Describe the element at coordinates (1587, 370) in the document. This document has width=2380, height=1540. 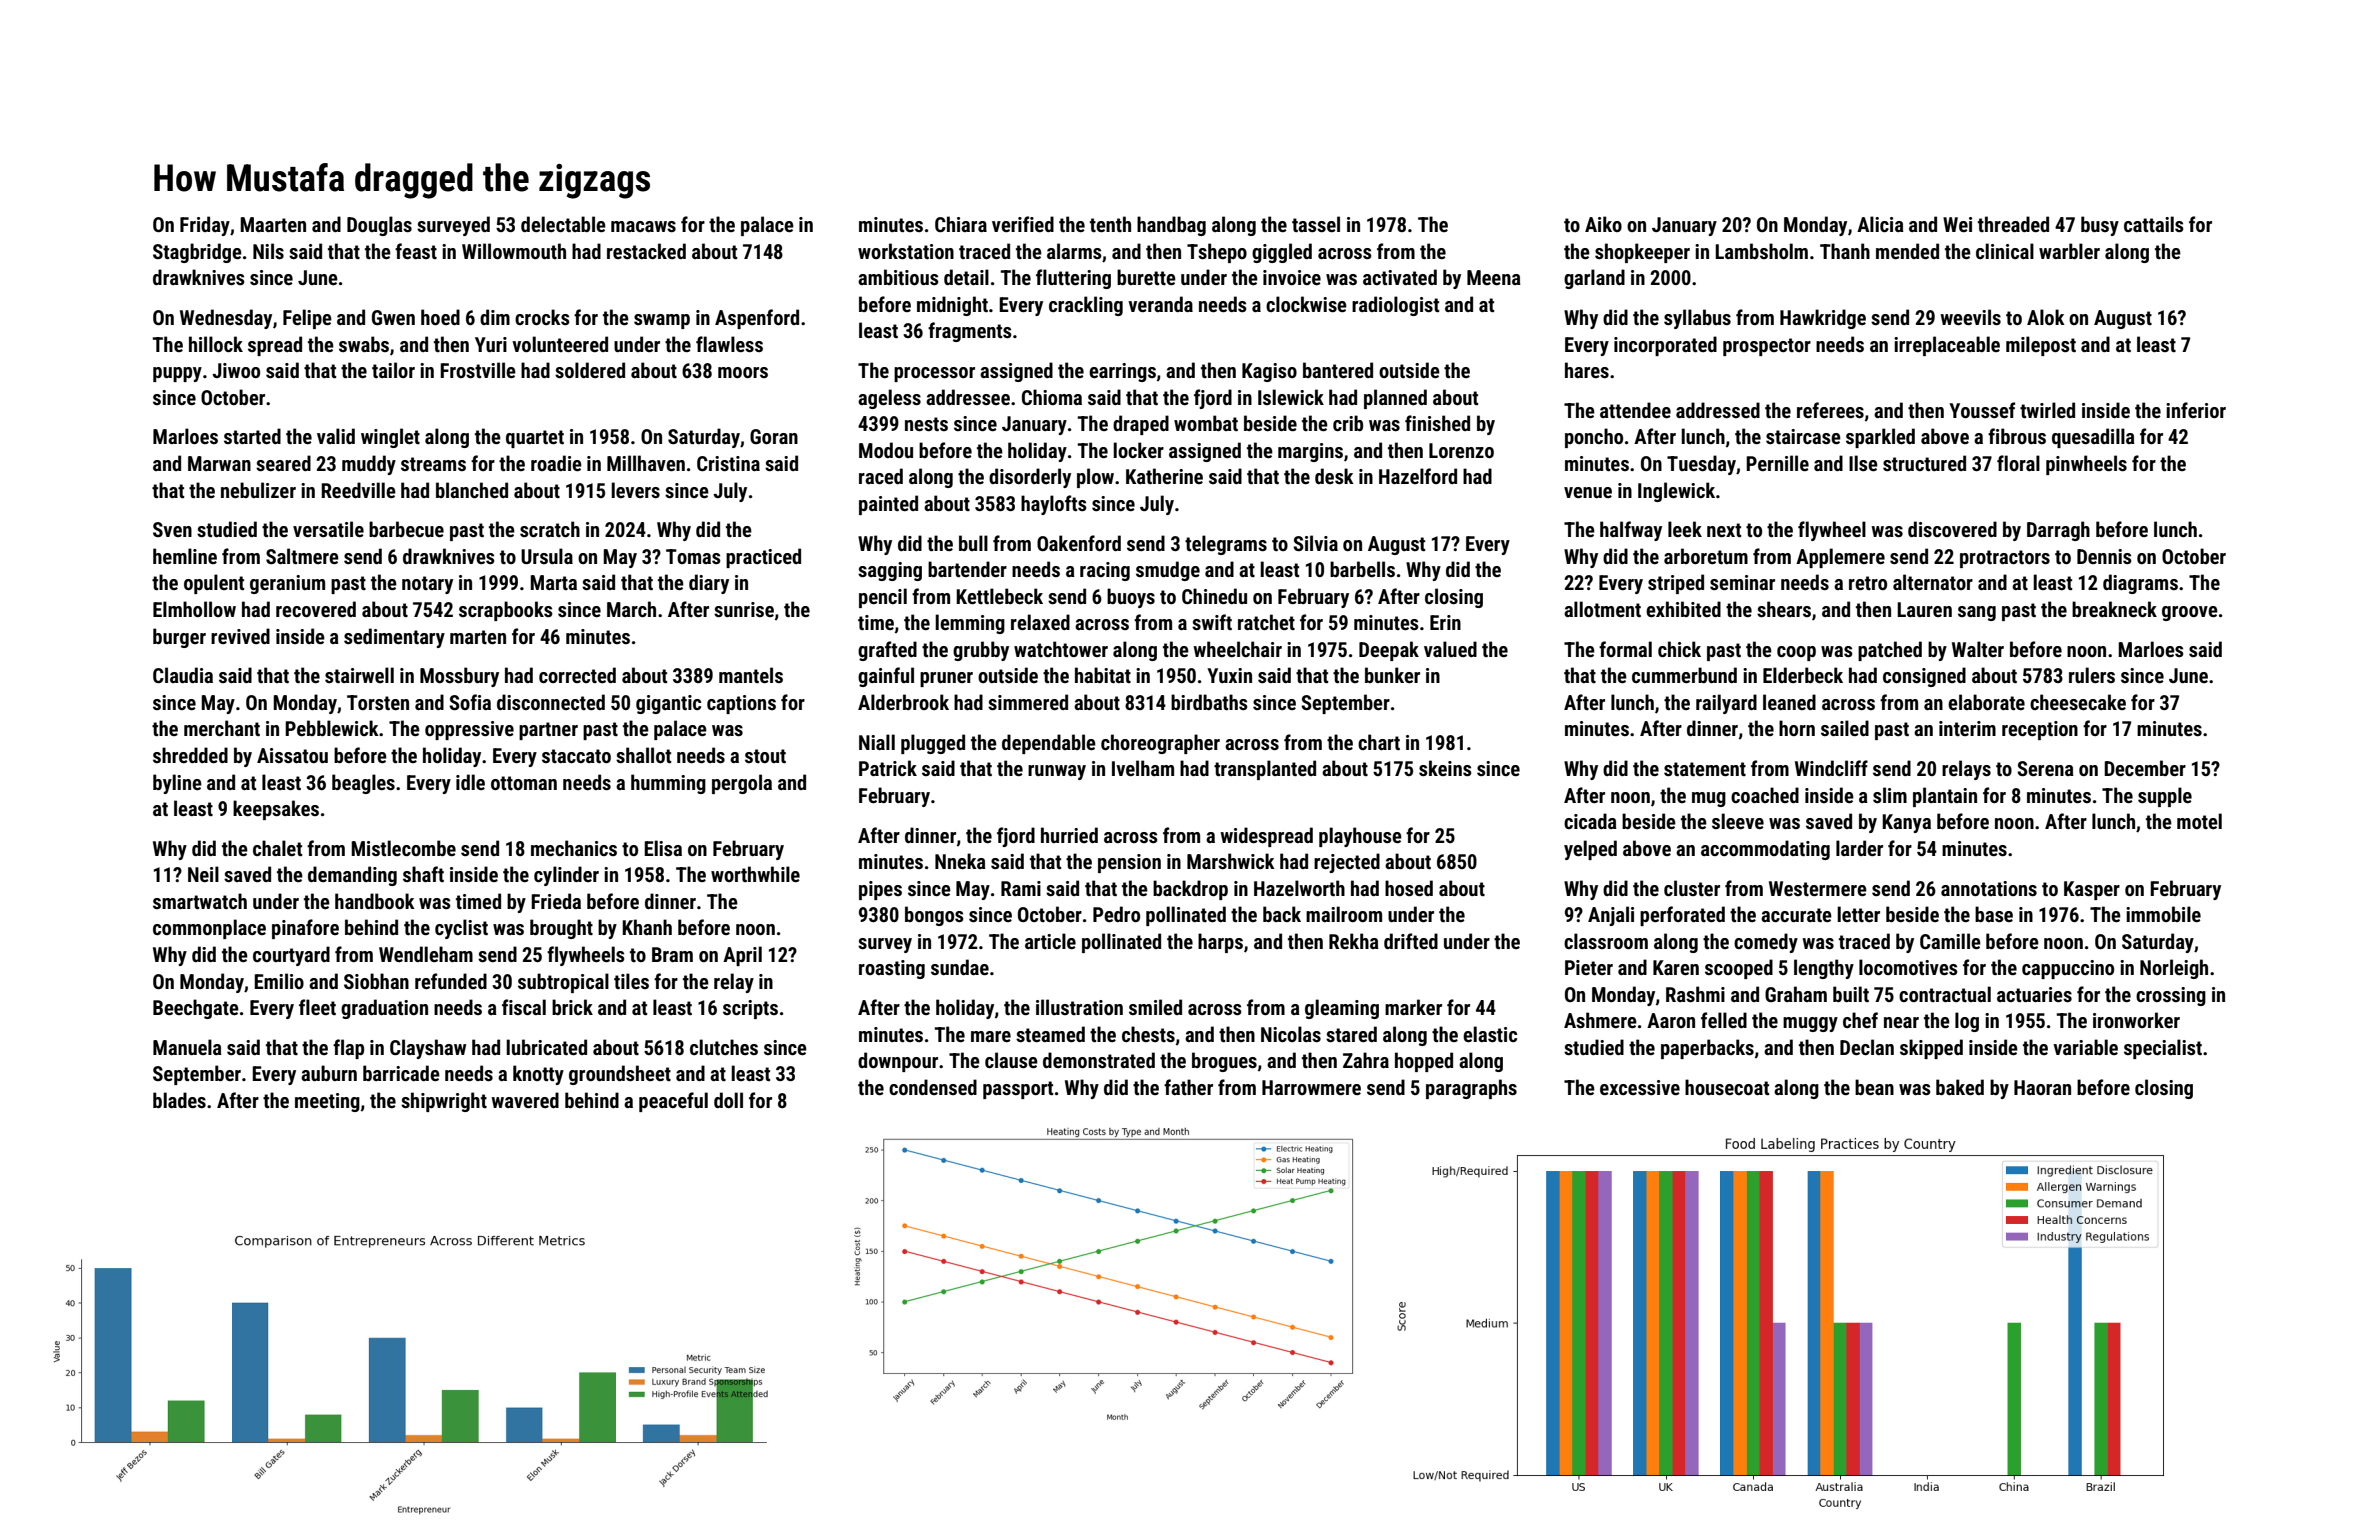
I see `hares` at that location.
